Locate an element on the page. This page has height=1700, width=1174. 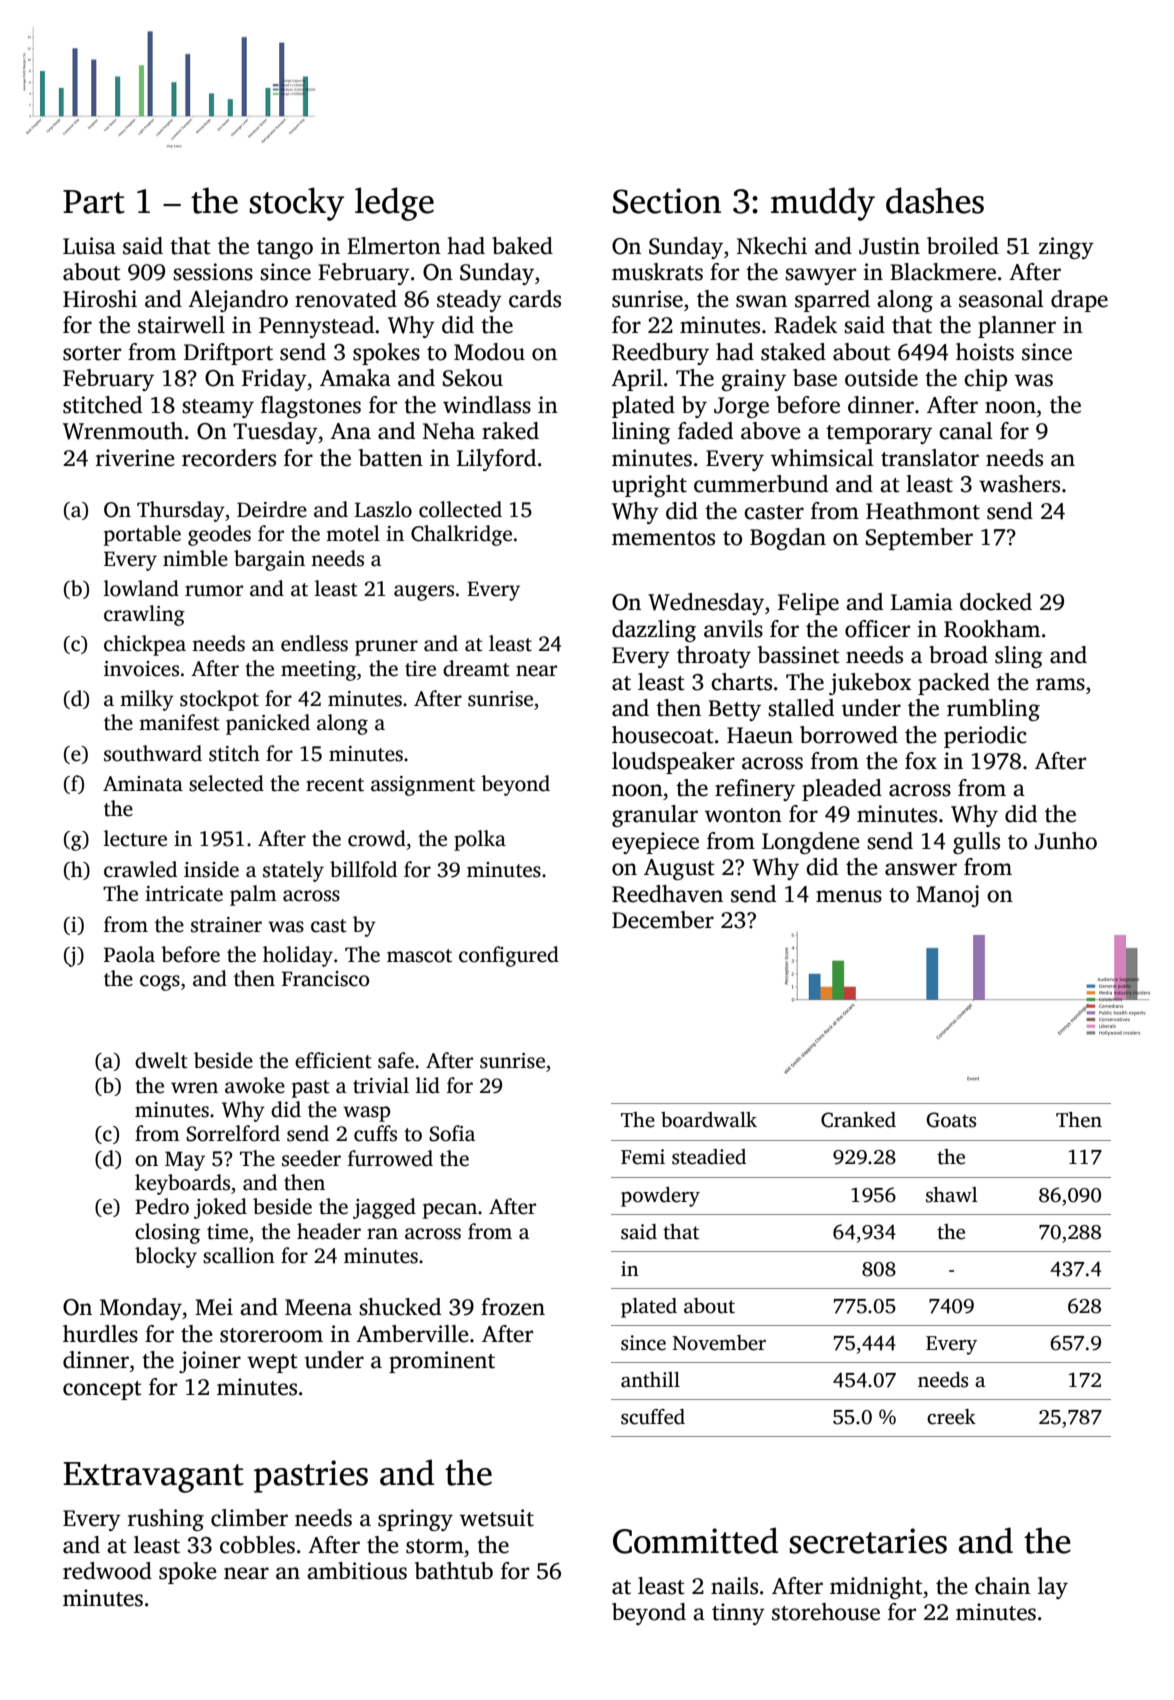
chain is located at coordinates (1002, 1586).
